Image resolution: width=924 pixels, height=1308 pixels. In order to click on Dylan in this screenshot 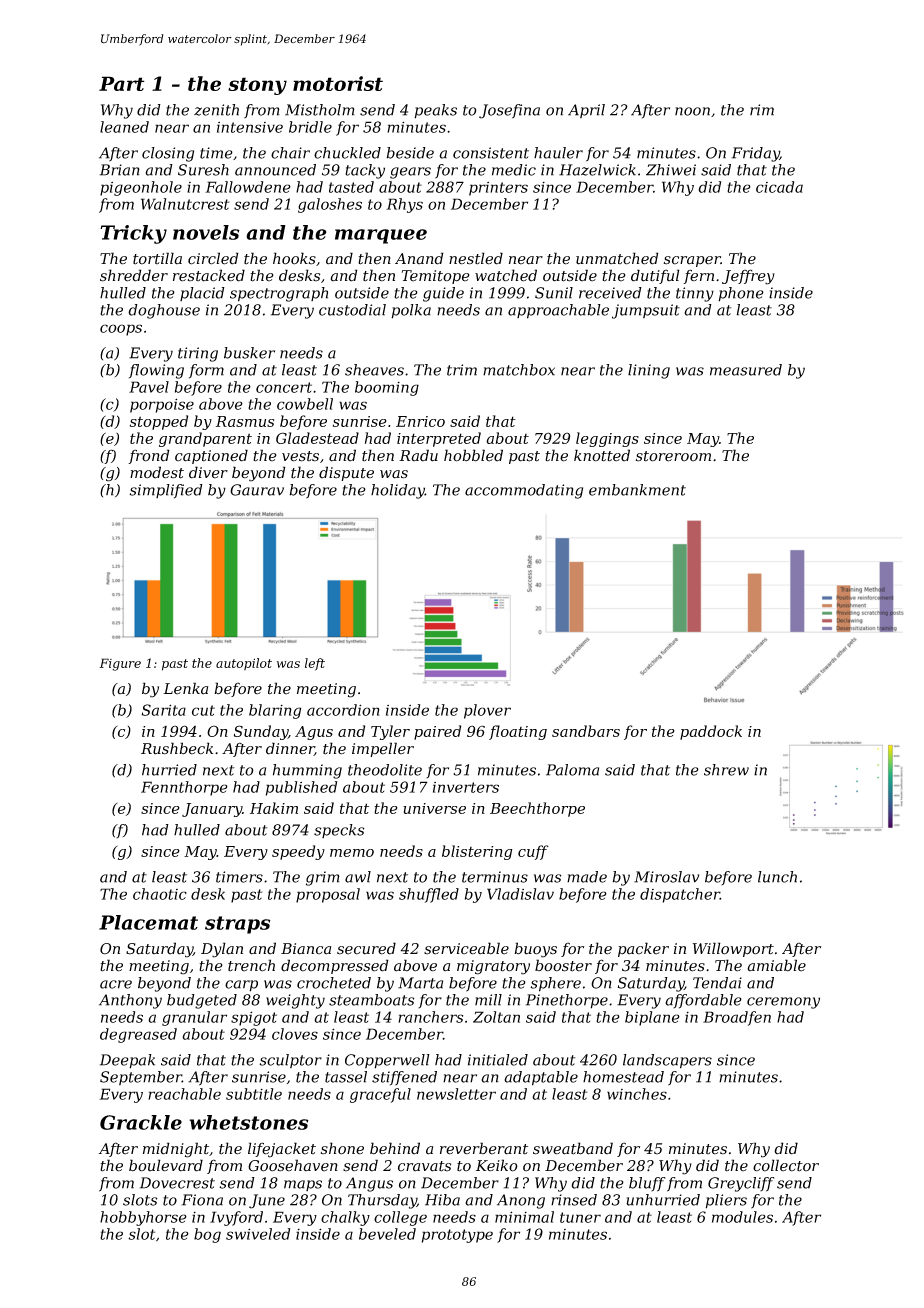, I will do `click(222, 950)`.
